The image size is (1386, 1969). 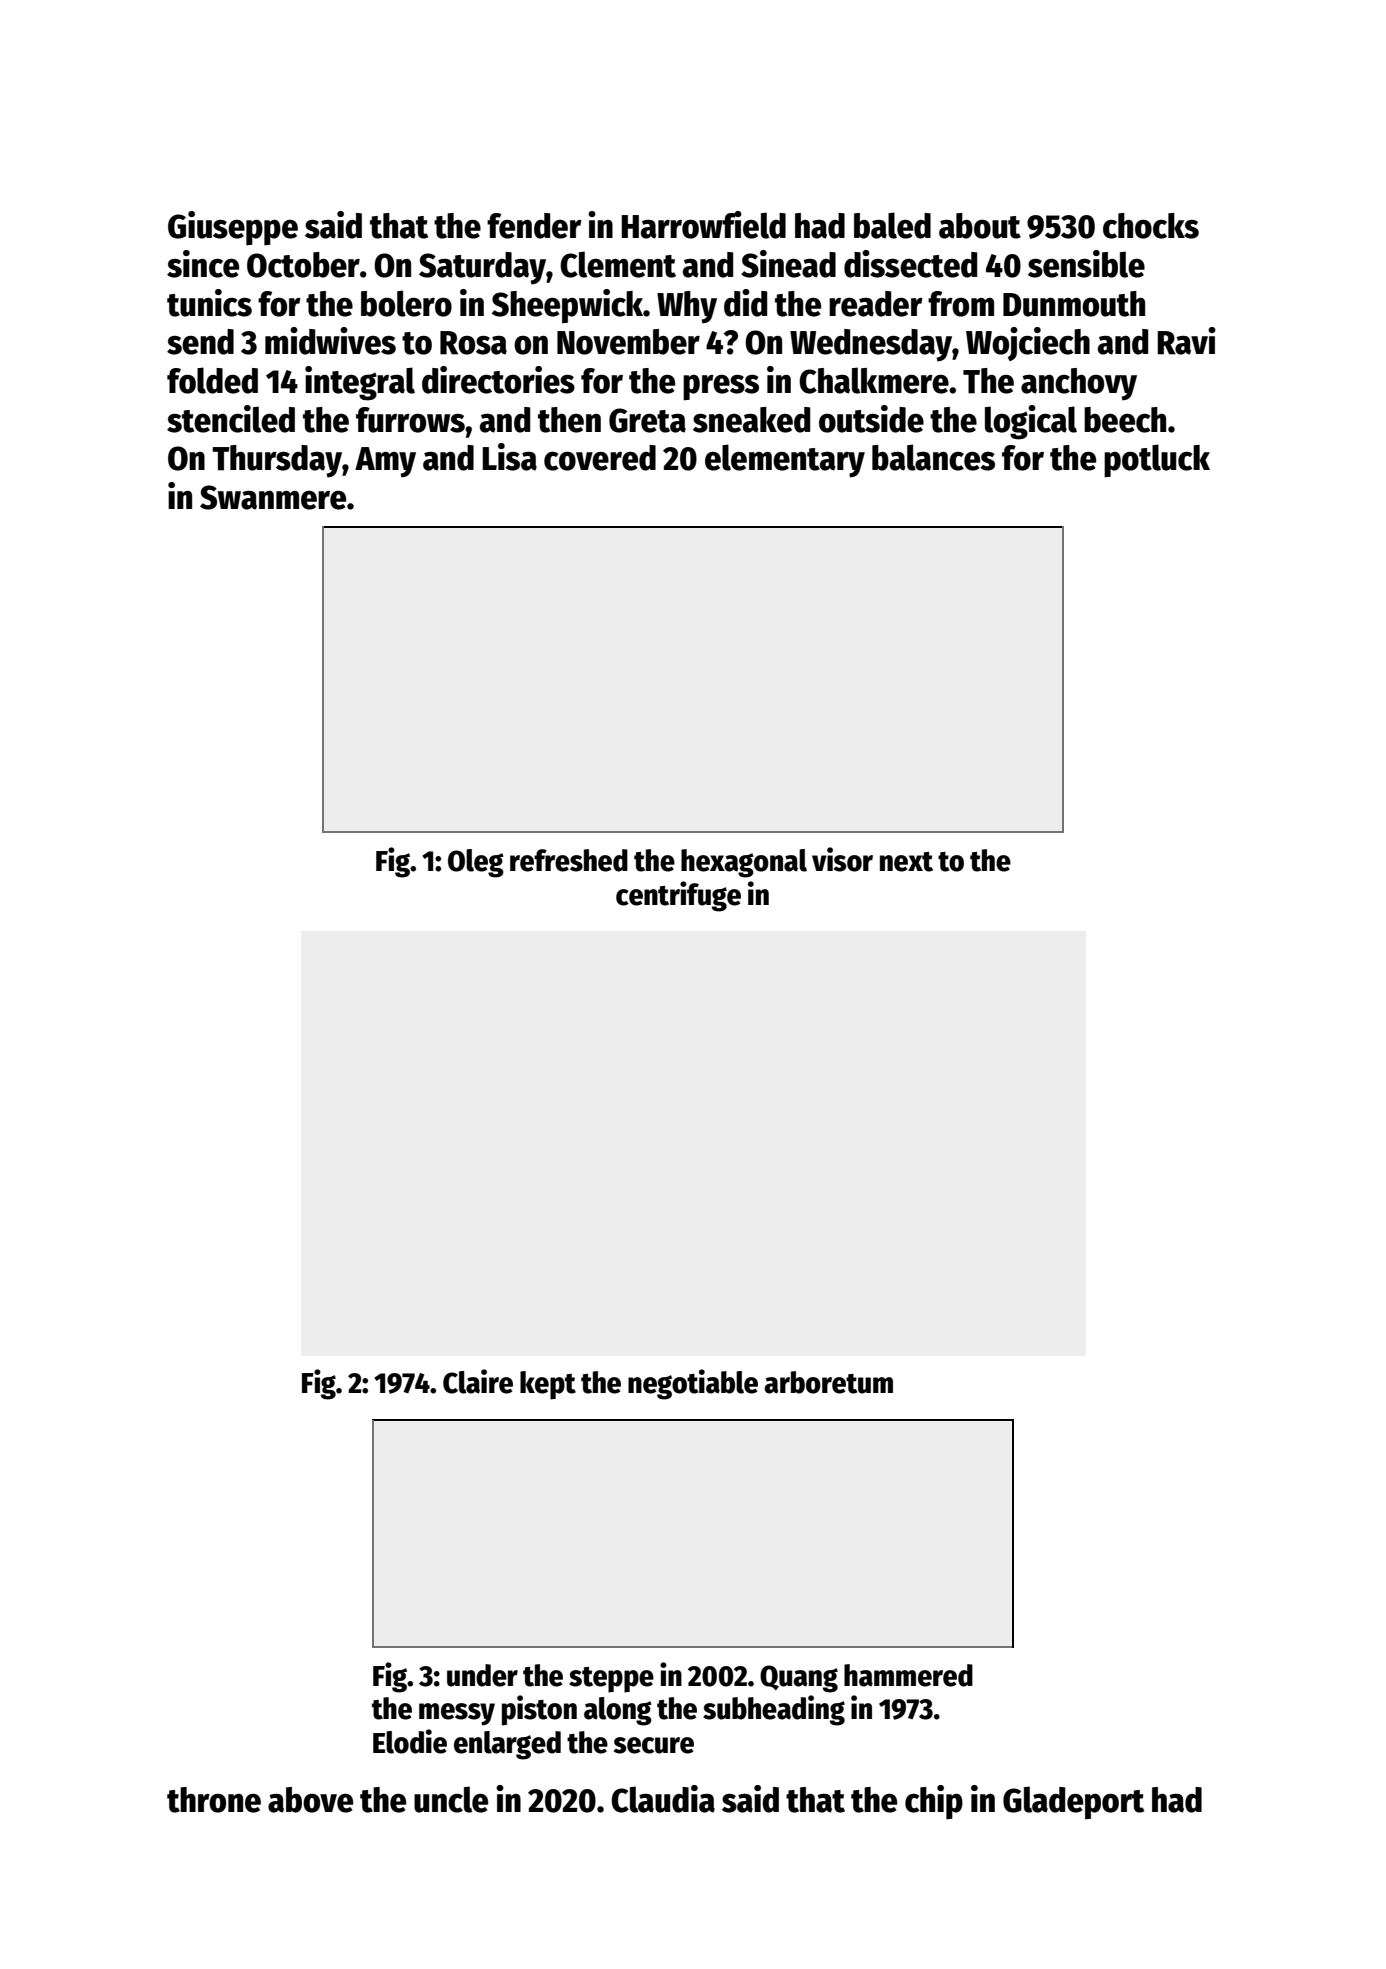 What do you see at coordinates (410, 1741) in the document?
I see `Elodie` at bounding box center [410, 1741].
